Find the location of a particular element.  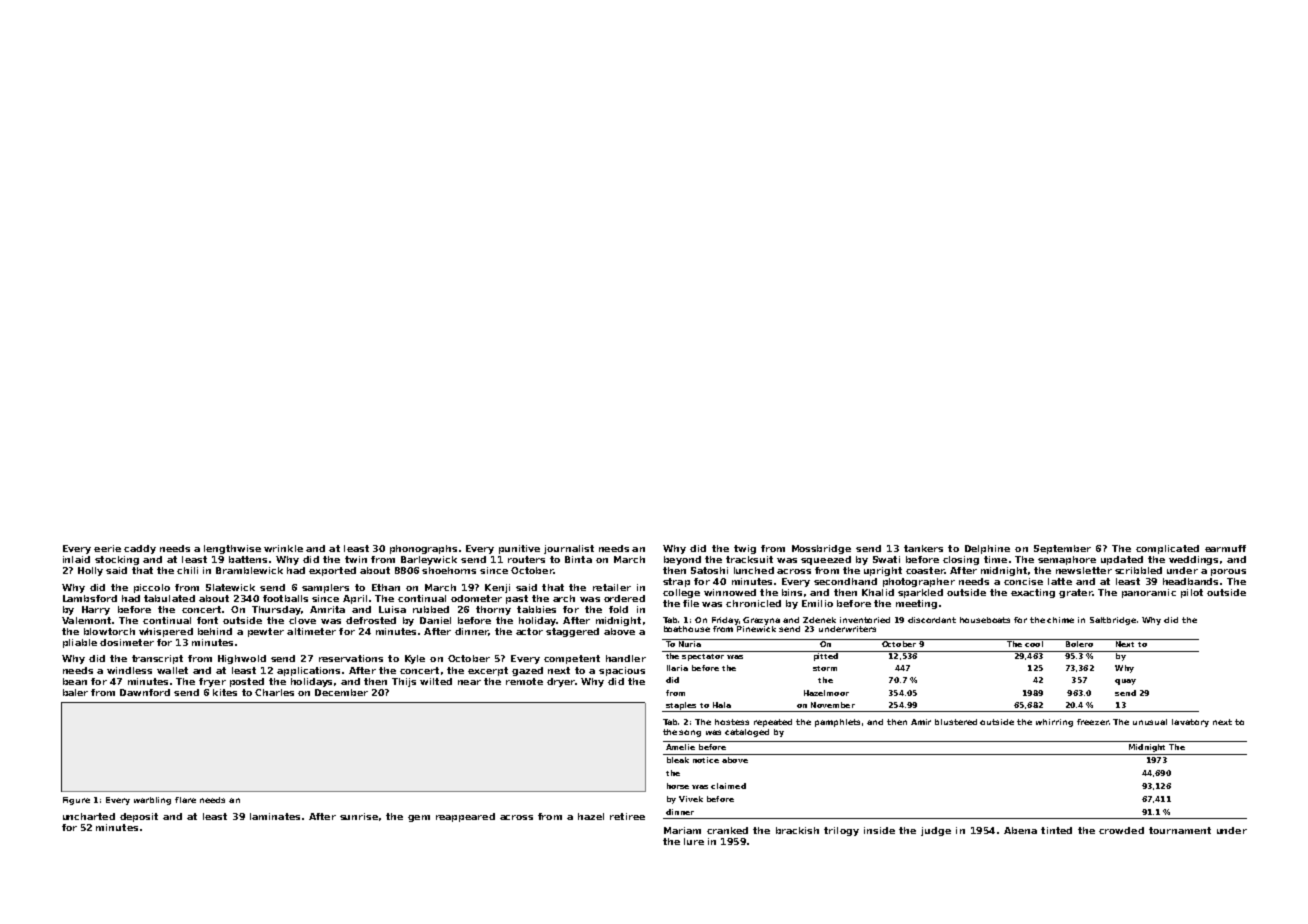

wrinkle is located at coordinates (283, 548).
